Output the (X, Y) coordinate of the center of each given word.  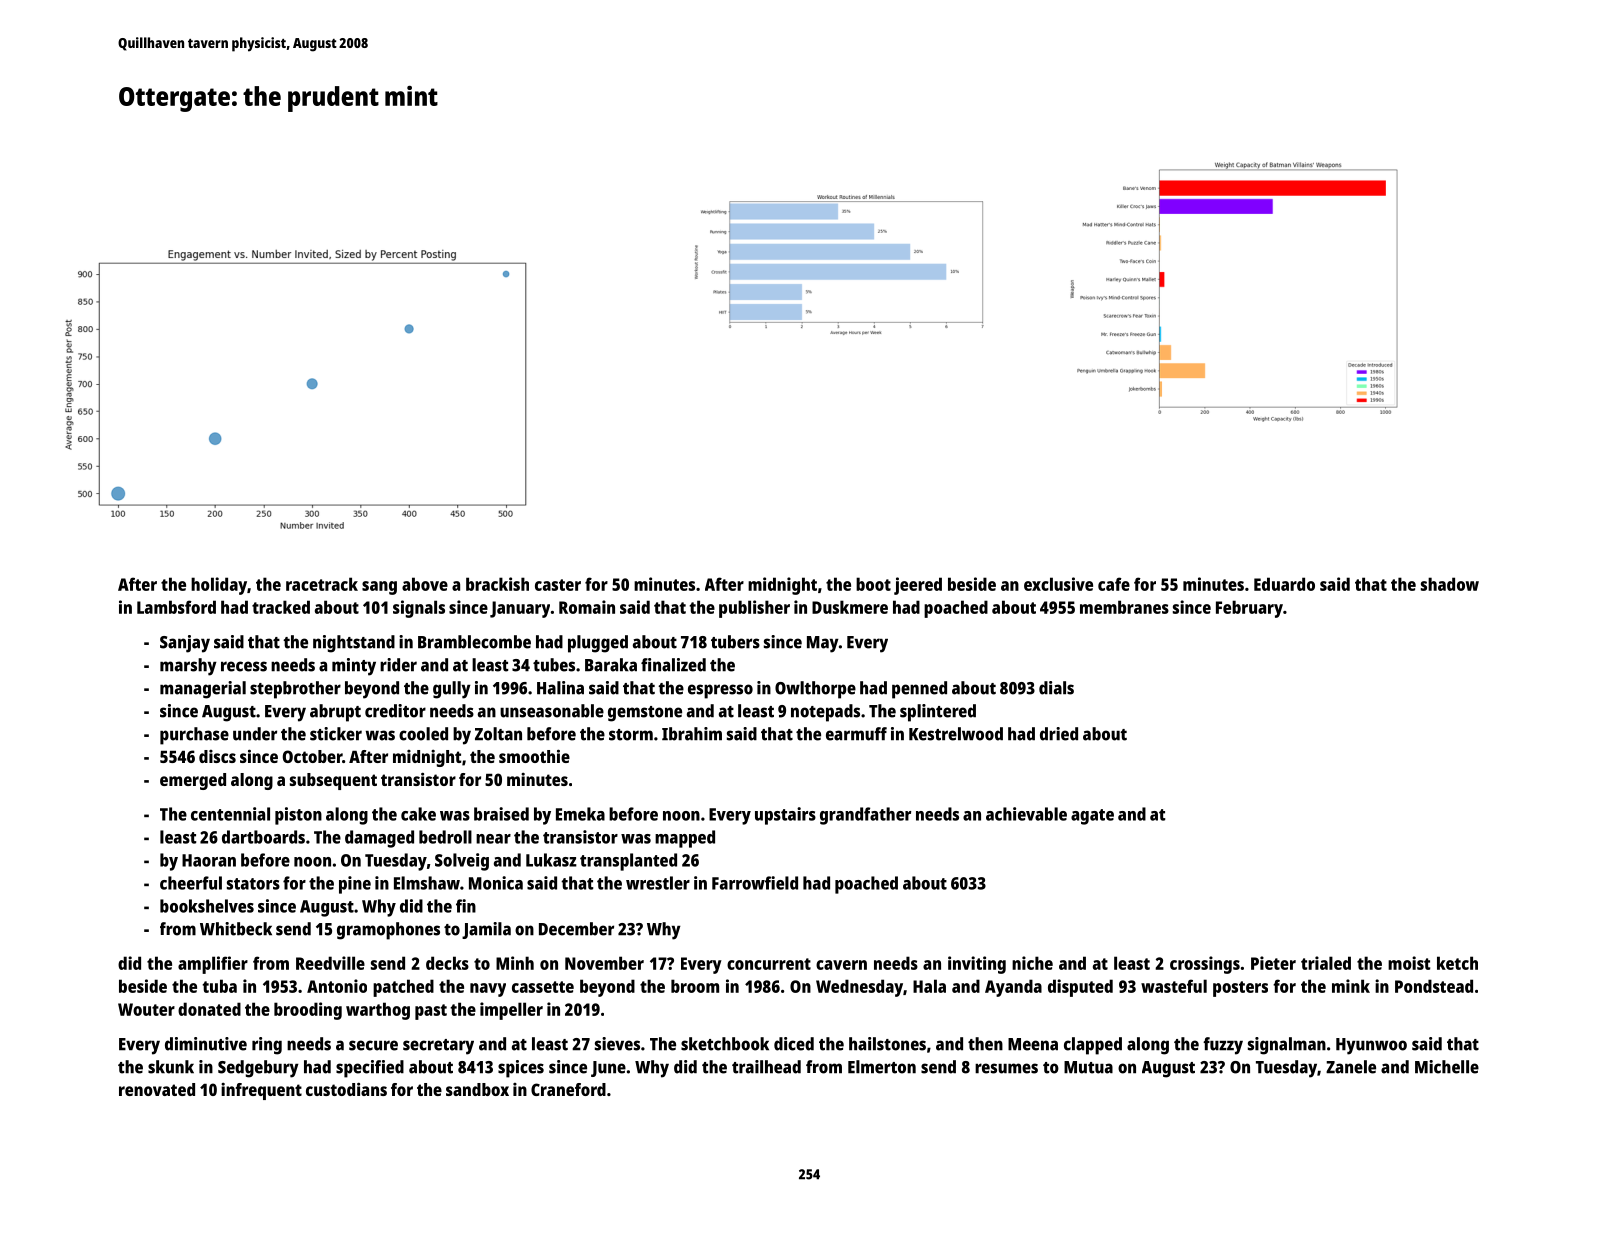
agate (1092, 817)
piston (298, 816)
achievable (1026, 814)
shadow (1450, 584)
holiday (219, 586)
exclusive (1058, 584)
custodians (346, 1089)
